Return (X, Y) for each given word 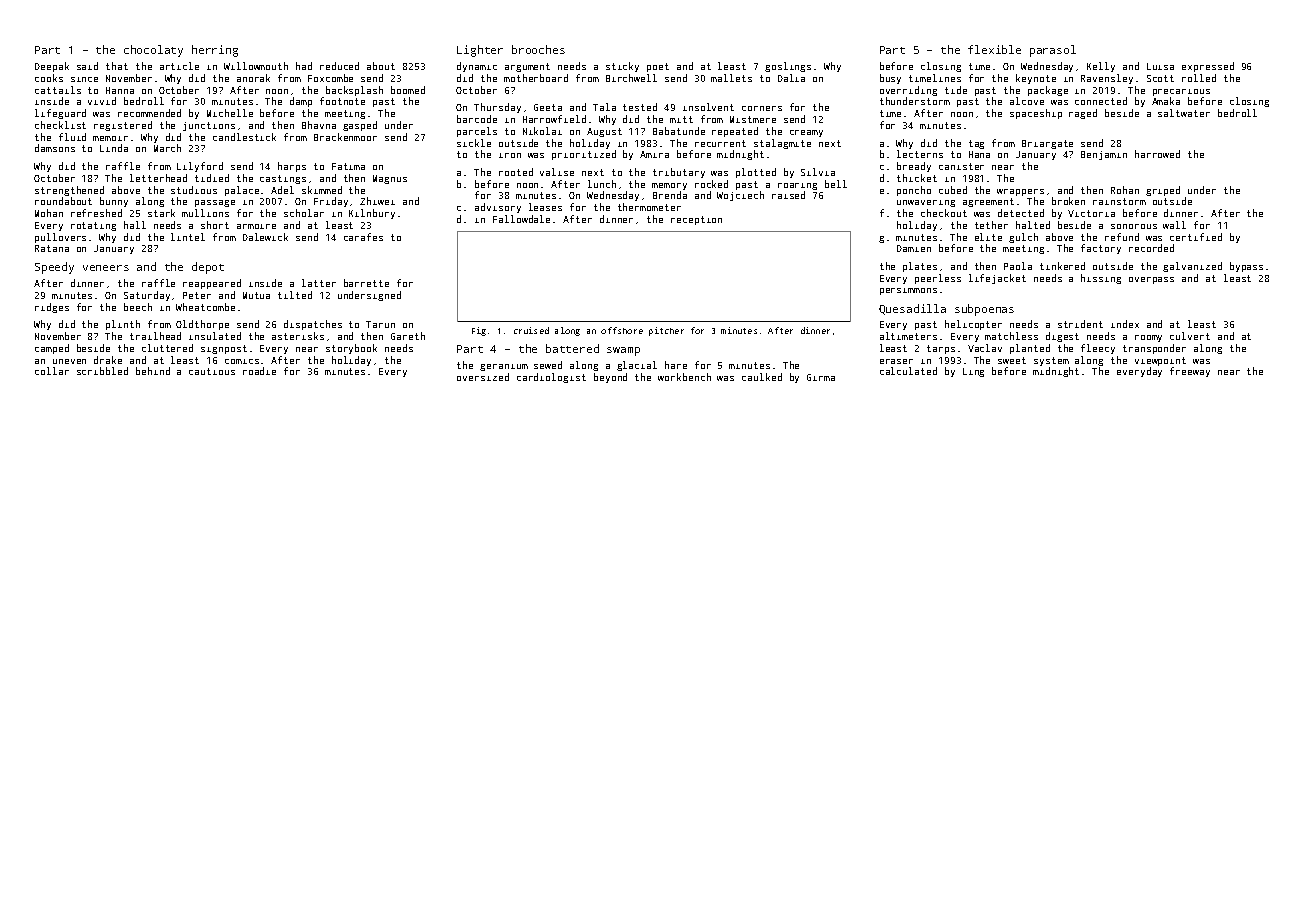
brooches (538, 49)
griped (1163, 191)
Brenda (670, 195)
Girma (821, 377)
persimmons (908, 291)
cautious (212, 371)
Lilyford (200, 167)
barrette (366, 283)
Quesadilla (912, 309)
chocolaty (153, 51)
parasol (1053, 51)
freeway (1190, 372)
